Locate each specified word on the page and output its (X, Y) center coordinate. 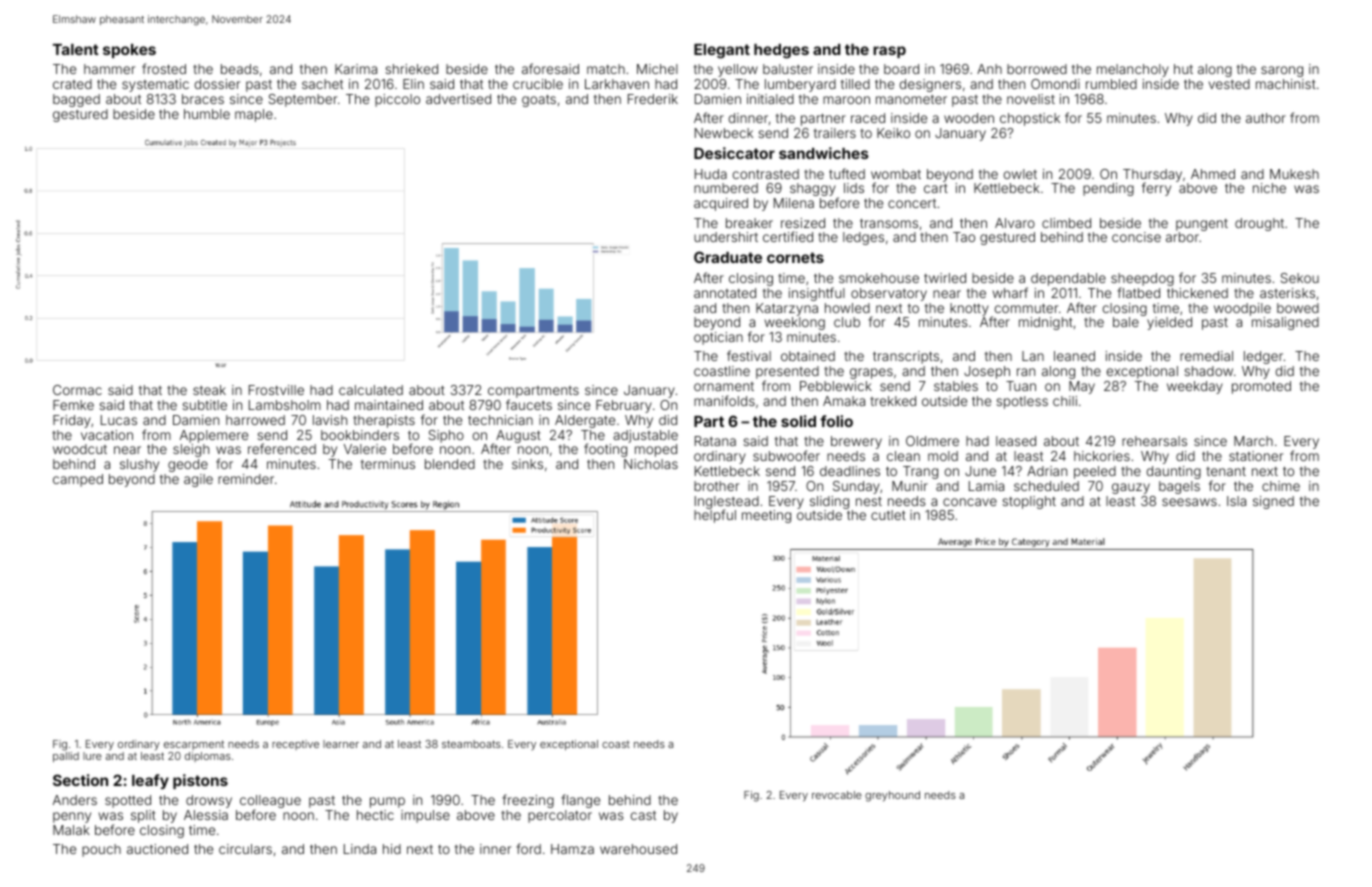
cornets (795, 257)
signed (1273, 502)
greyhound (892, 796)
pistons (200, 781)
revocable (837, 795)
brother (716, 486)
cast (643, 815)
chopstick (1030, 119)
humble (207, 114)
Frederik (653, 99)
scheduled (1046, 486)
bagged (76, 100)
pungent (1202, 225)
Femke (73, 405)
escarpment (194, 745)
